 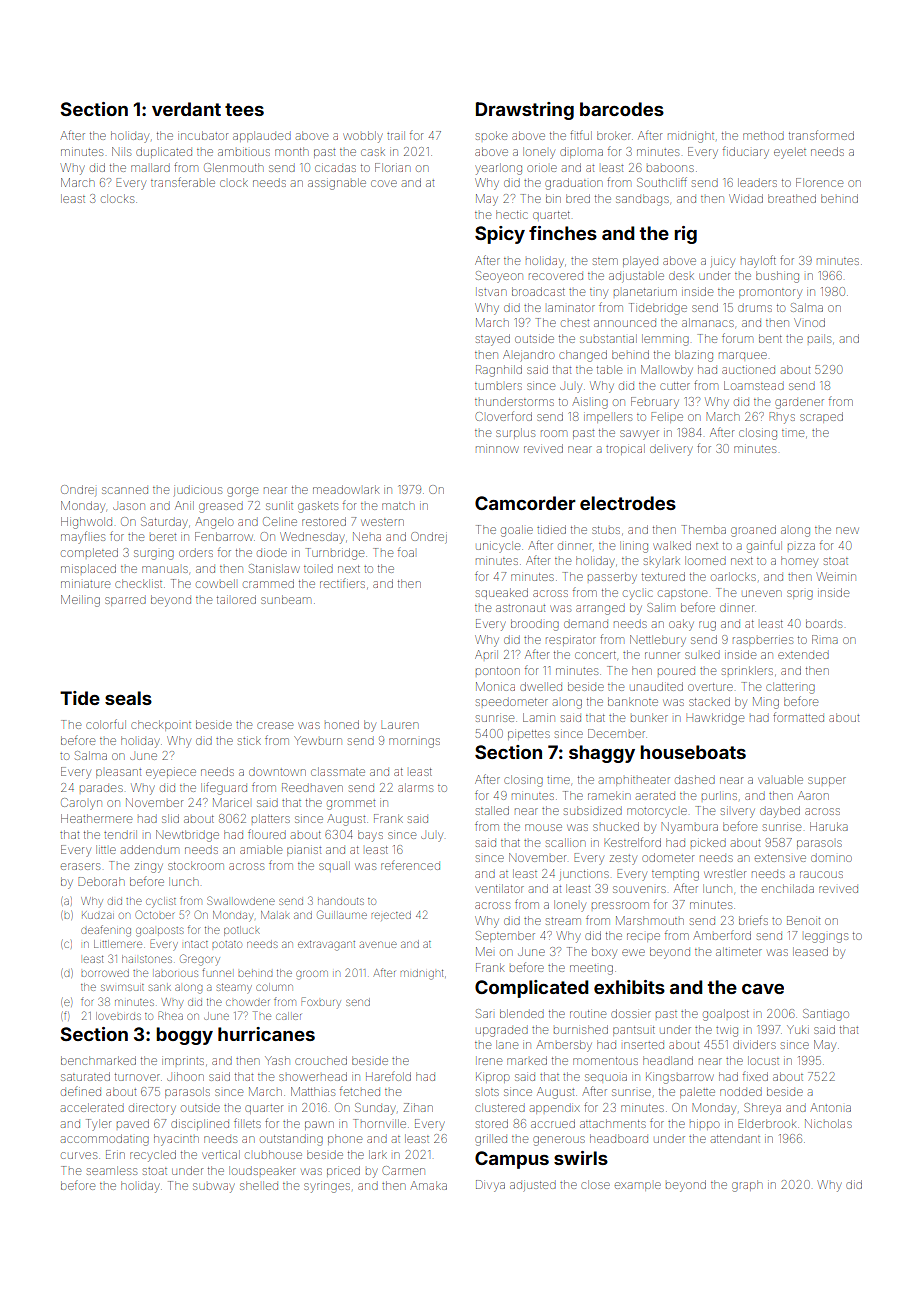 I want to click on judicious, so click(x=198, y=491).
